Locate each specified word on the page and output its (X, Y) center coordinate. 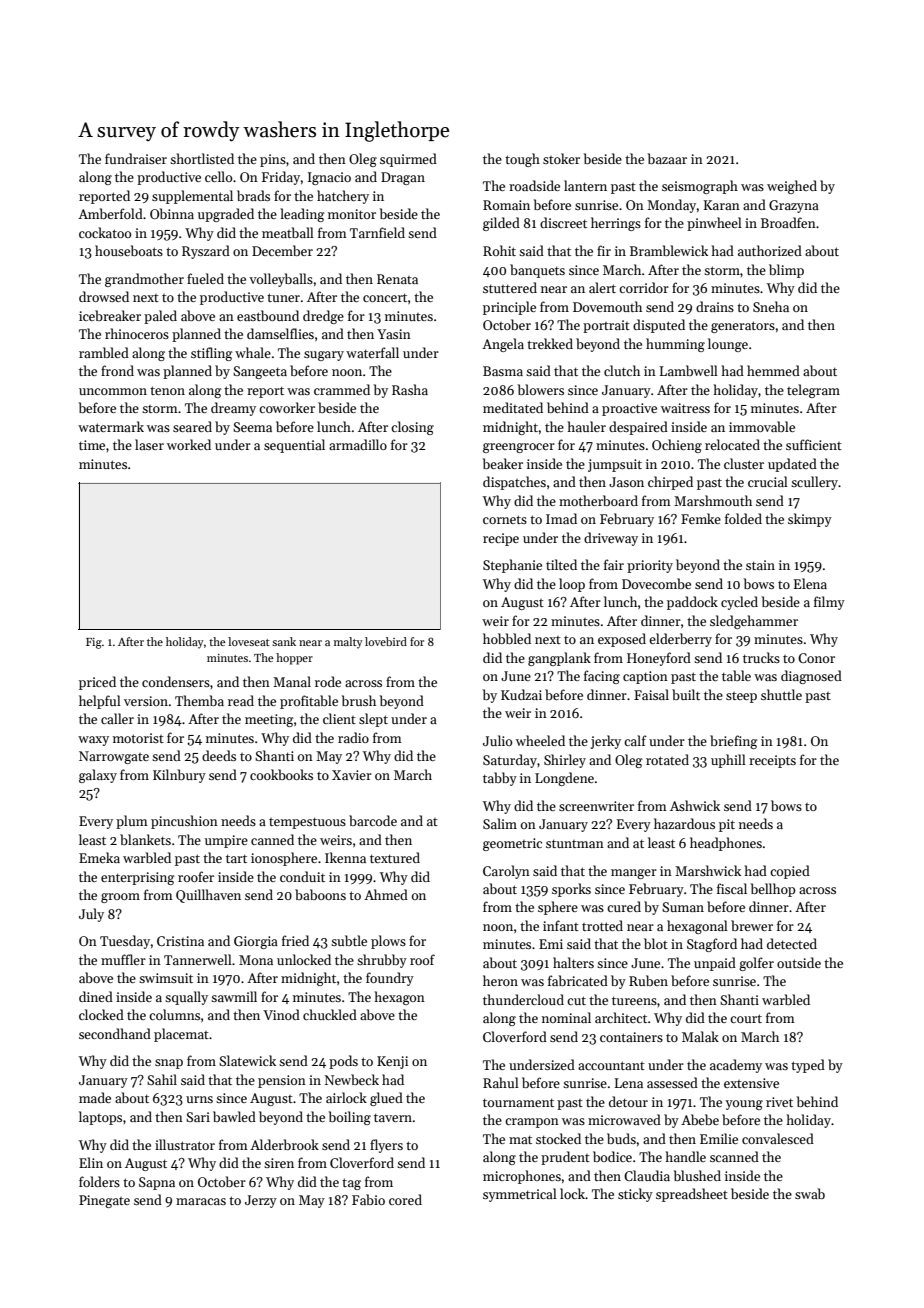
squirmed (408, 160)
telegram (813, 391)
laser (149, 444)
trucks (761, 657)
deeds (219, 755)
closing (412, 428)
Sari (198, 1117)
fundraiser (136, 158)
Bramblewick (669, 250)
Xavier (352, 775)
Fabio (368, 1199)
